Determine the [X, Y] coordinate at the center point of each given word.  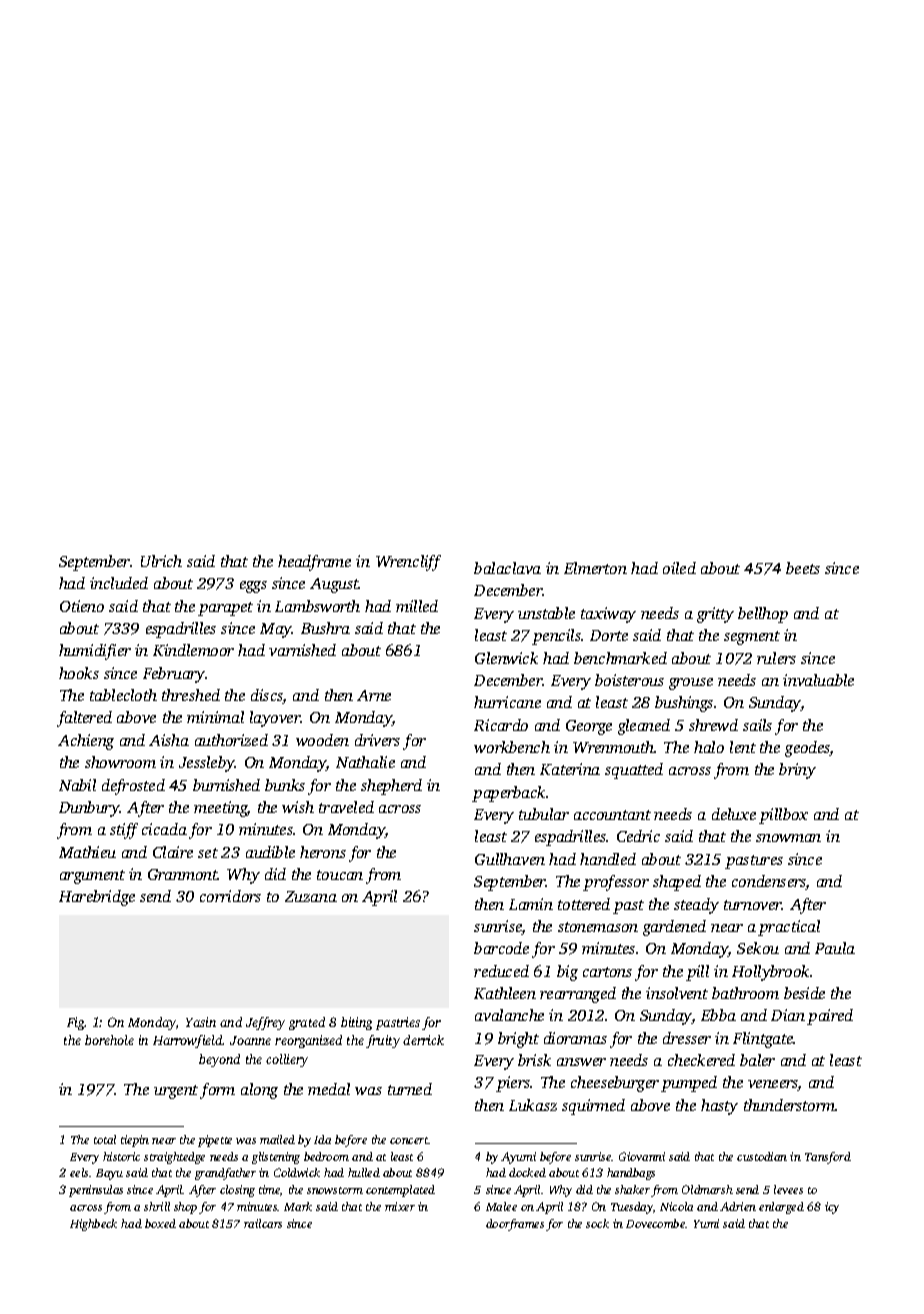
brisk [534, 1060]
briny [797, 771]
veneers [773, 1085]
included [119, 583]
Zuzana [311, 896]
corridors [230, 896]
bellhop [763, 615]
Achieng [86, 742]
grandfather [225, 1174]
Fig [76, 1023]
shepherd [391, 787]
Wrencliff [408, 563]
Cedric [638, 836]
